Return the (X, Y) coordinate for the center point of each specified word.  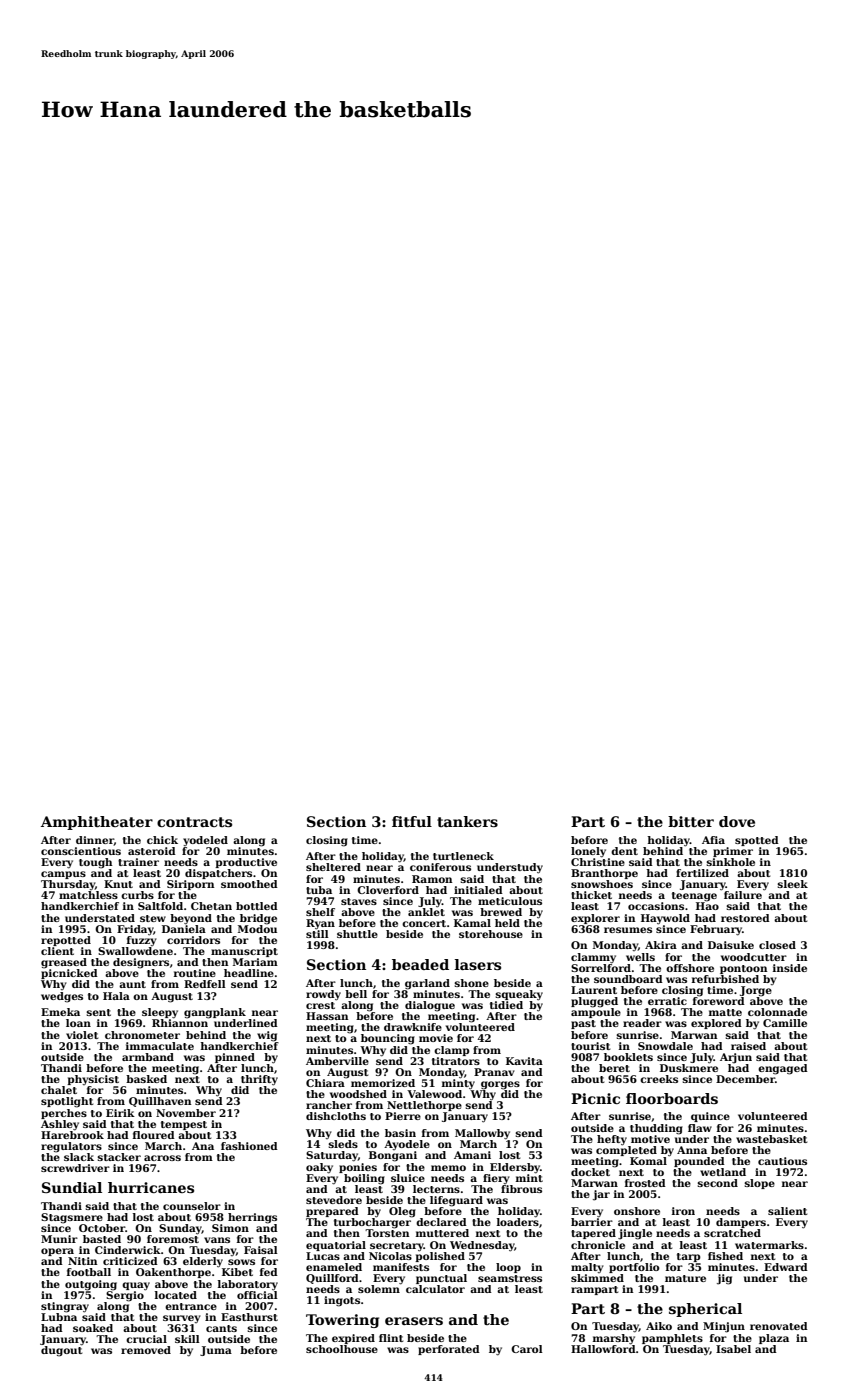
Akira (661, 945)
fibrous (521, 1189)
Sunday (180, 1229)
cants (221, 1328)
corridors (193, 940)
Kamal (472, 923)
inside (790, 968)
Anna (692, 1150)
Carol (527, 1349)
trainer (138, 862)
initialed (478, 890)
